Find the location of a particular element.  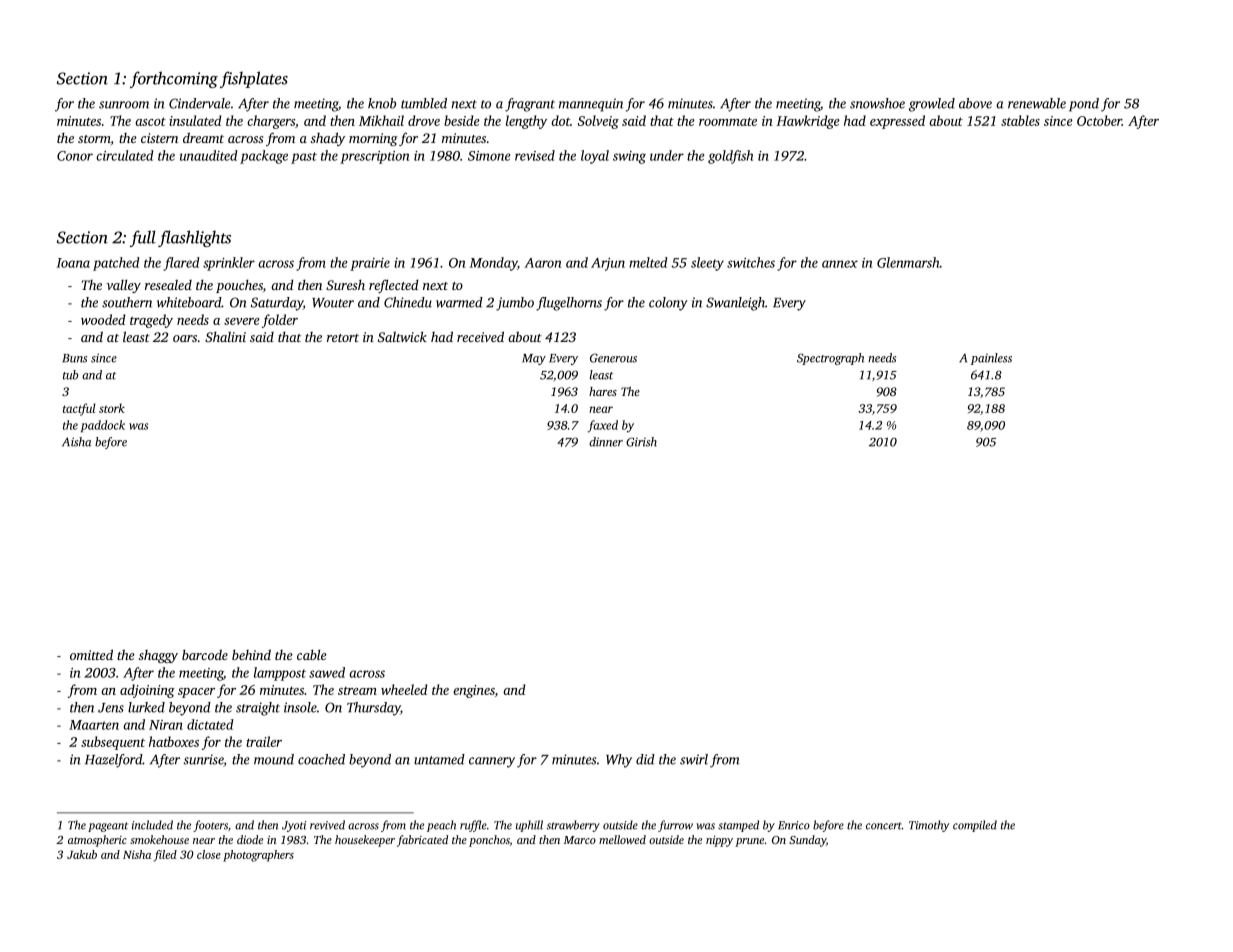

included is located at coordinates (152, 825).
